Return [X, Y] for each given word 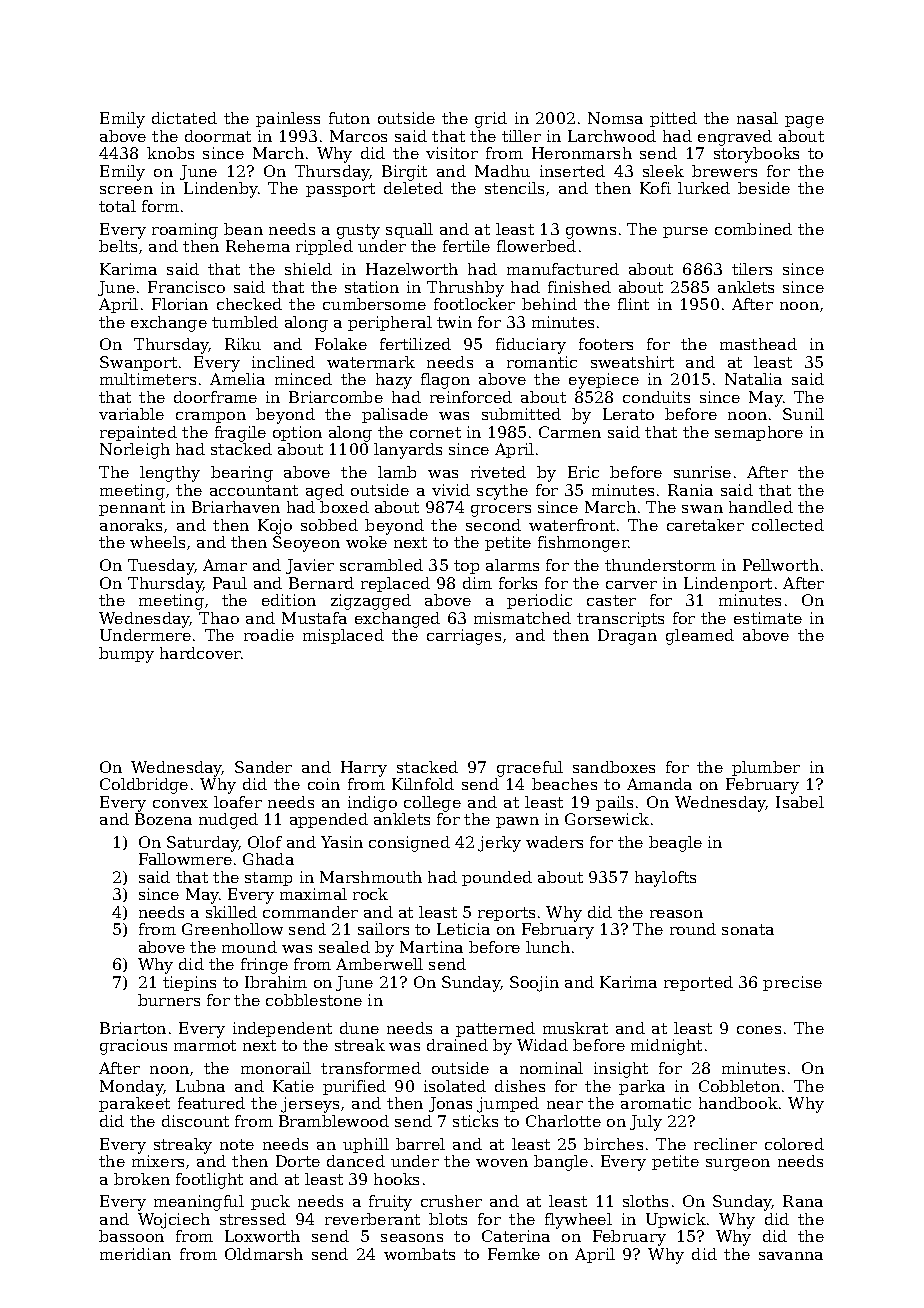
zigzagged [371, 602]
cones [759, 1030]
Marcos [358, 136]
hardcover [200, 653]
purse [685, 232]
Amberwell [379, 964]
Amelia [237, 379]
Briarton [133, 1028]
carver [631, 585]
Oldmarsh [264, 1254]
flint [633, 304]
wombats [419, 1254]
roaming [185, 231]
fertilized [415, 344]
